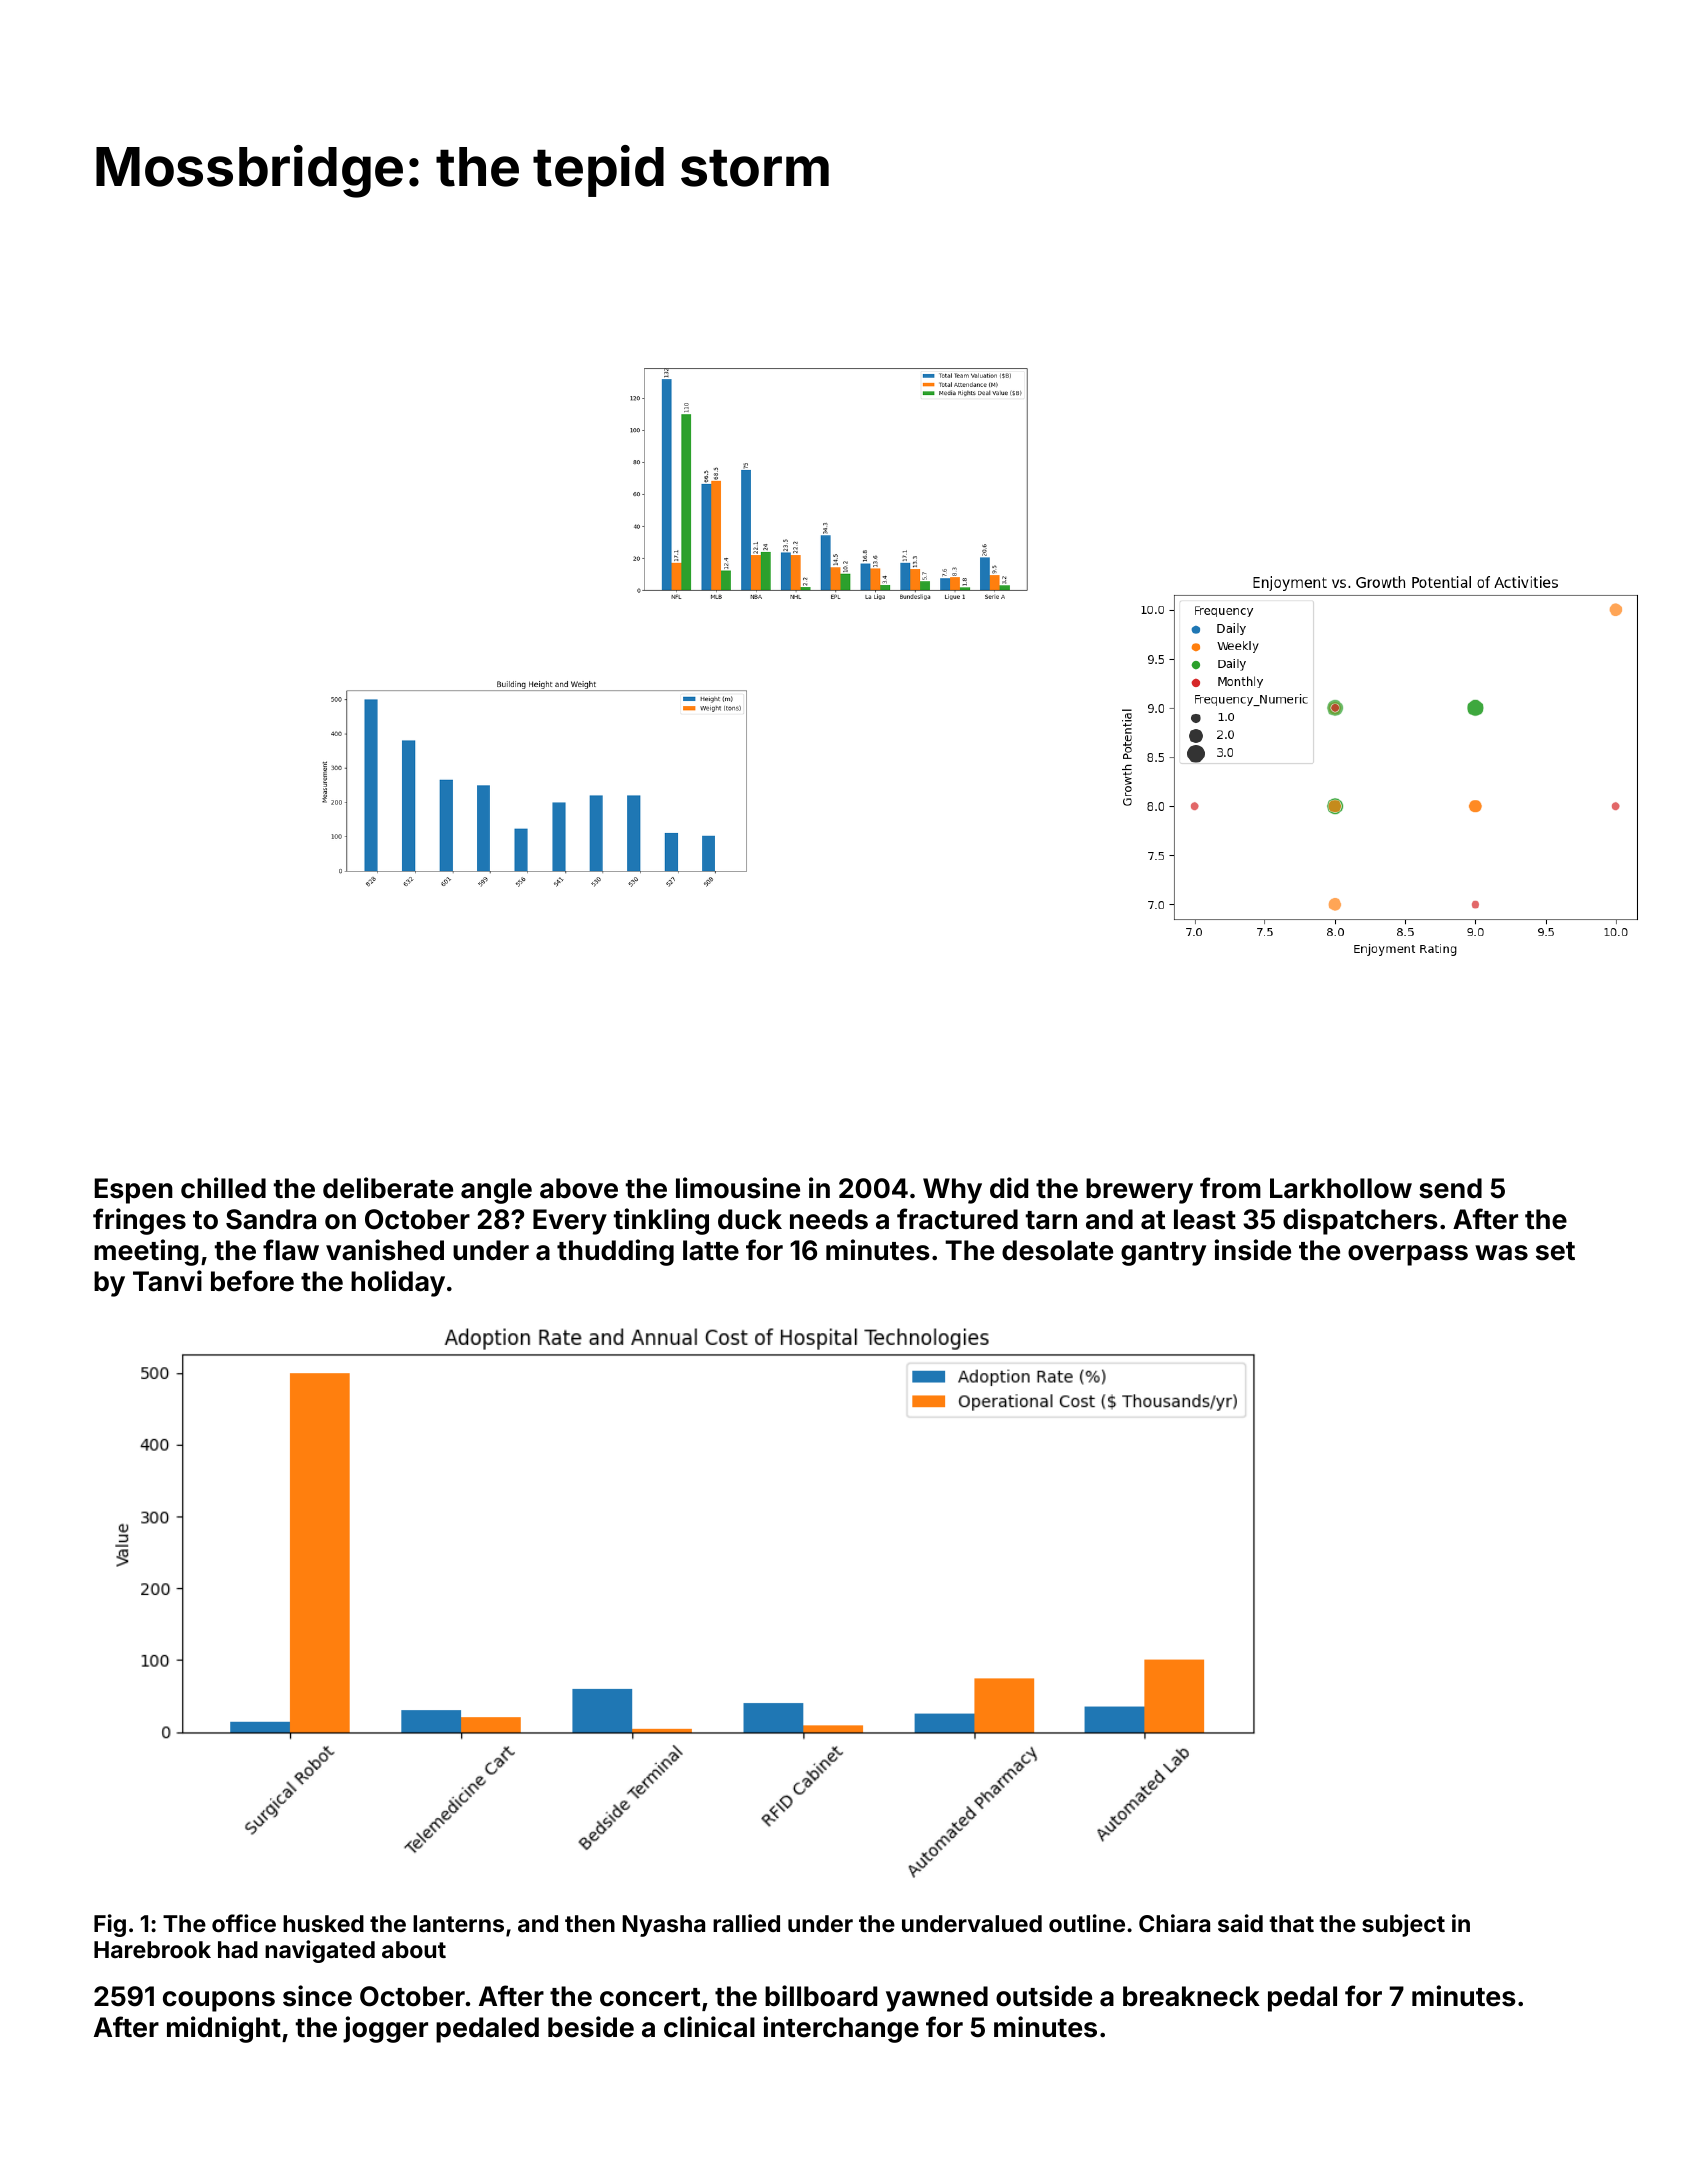  I want to click on limousine, so click(738, 1188).
